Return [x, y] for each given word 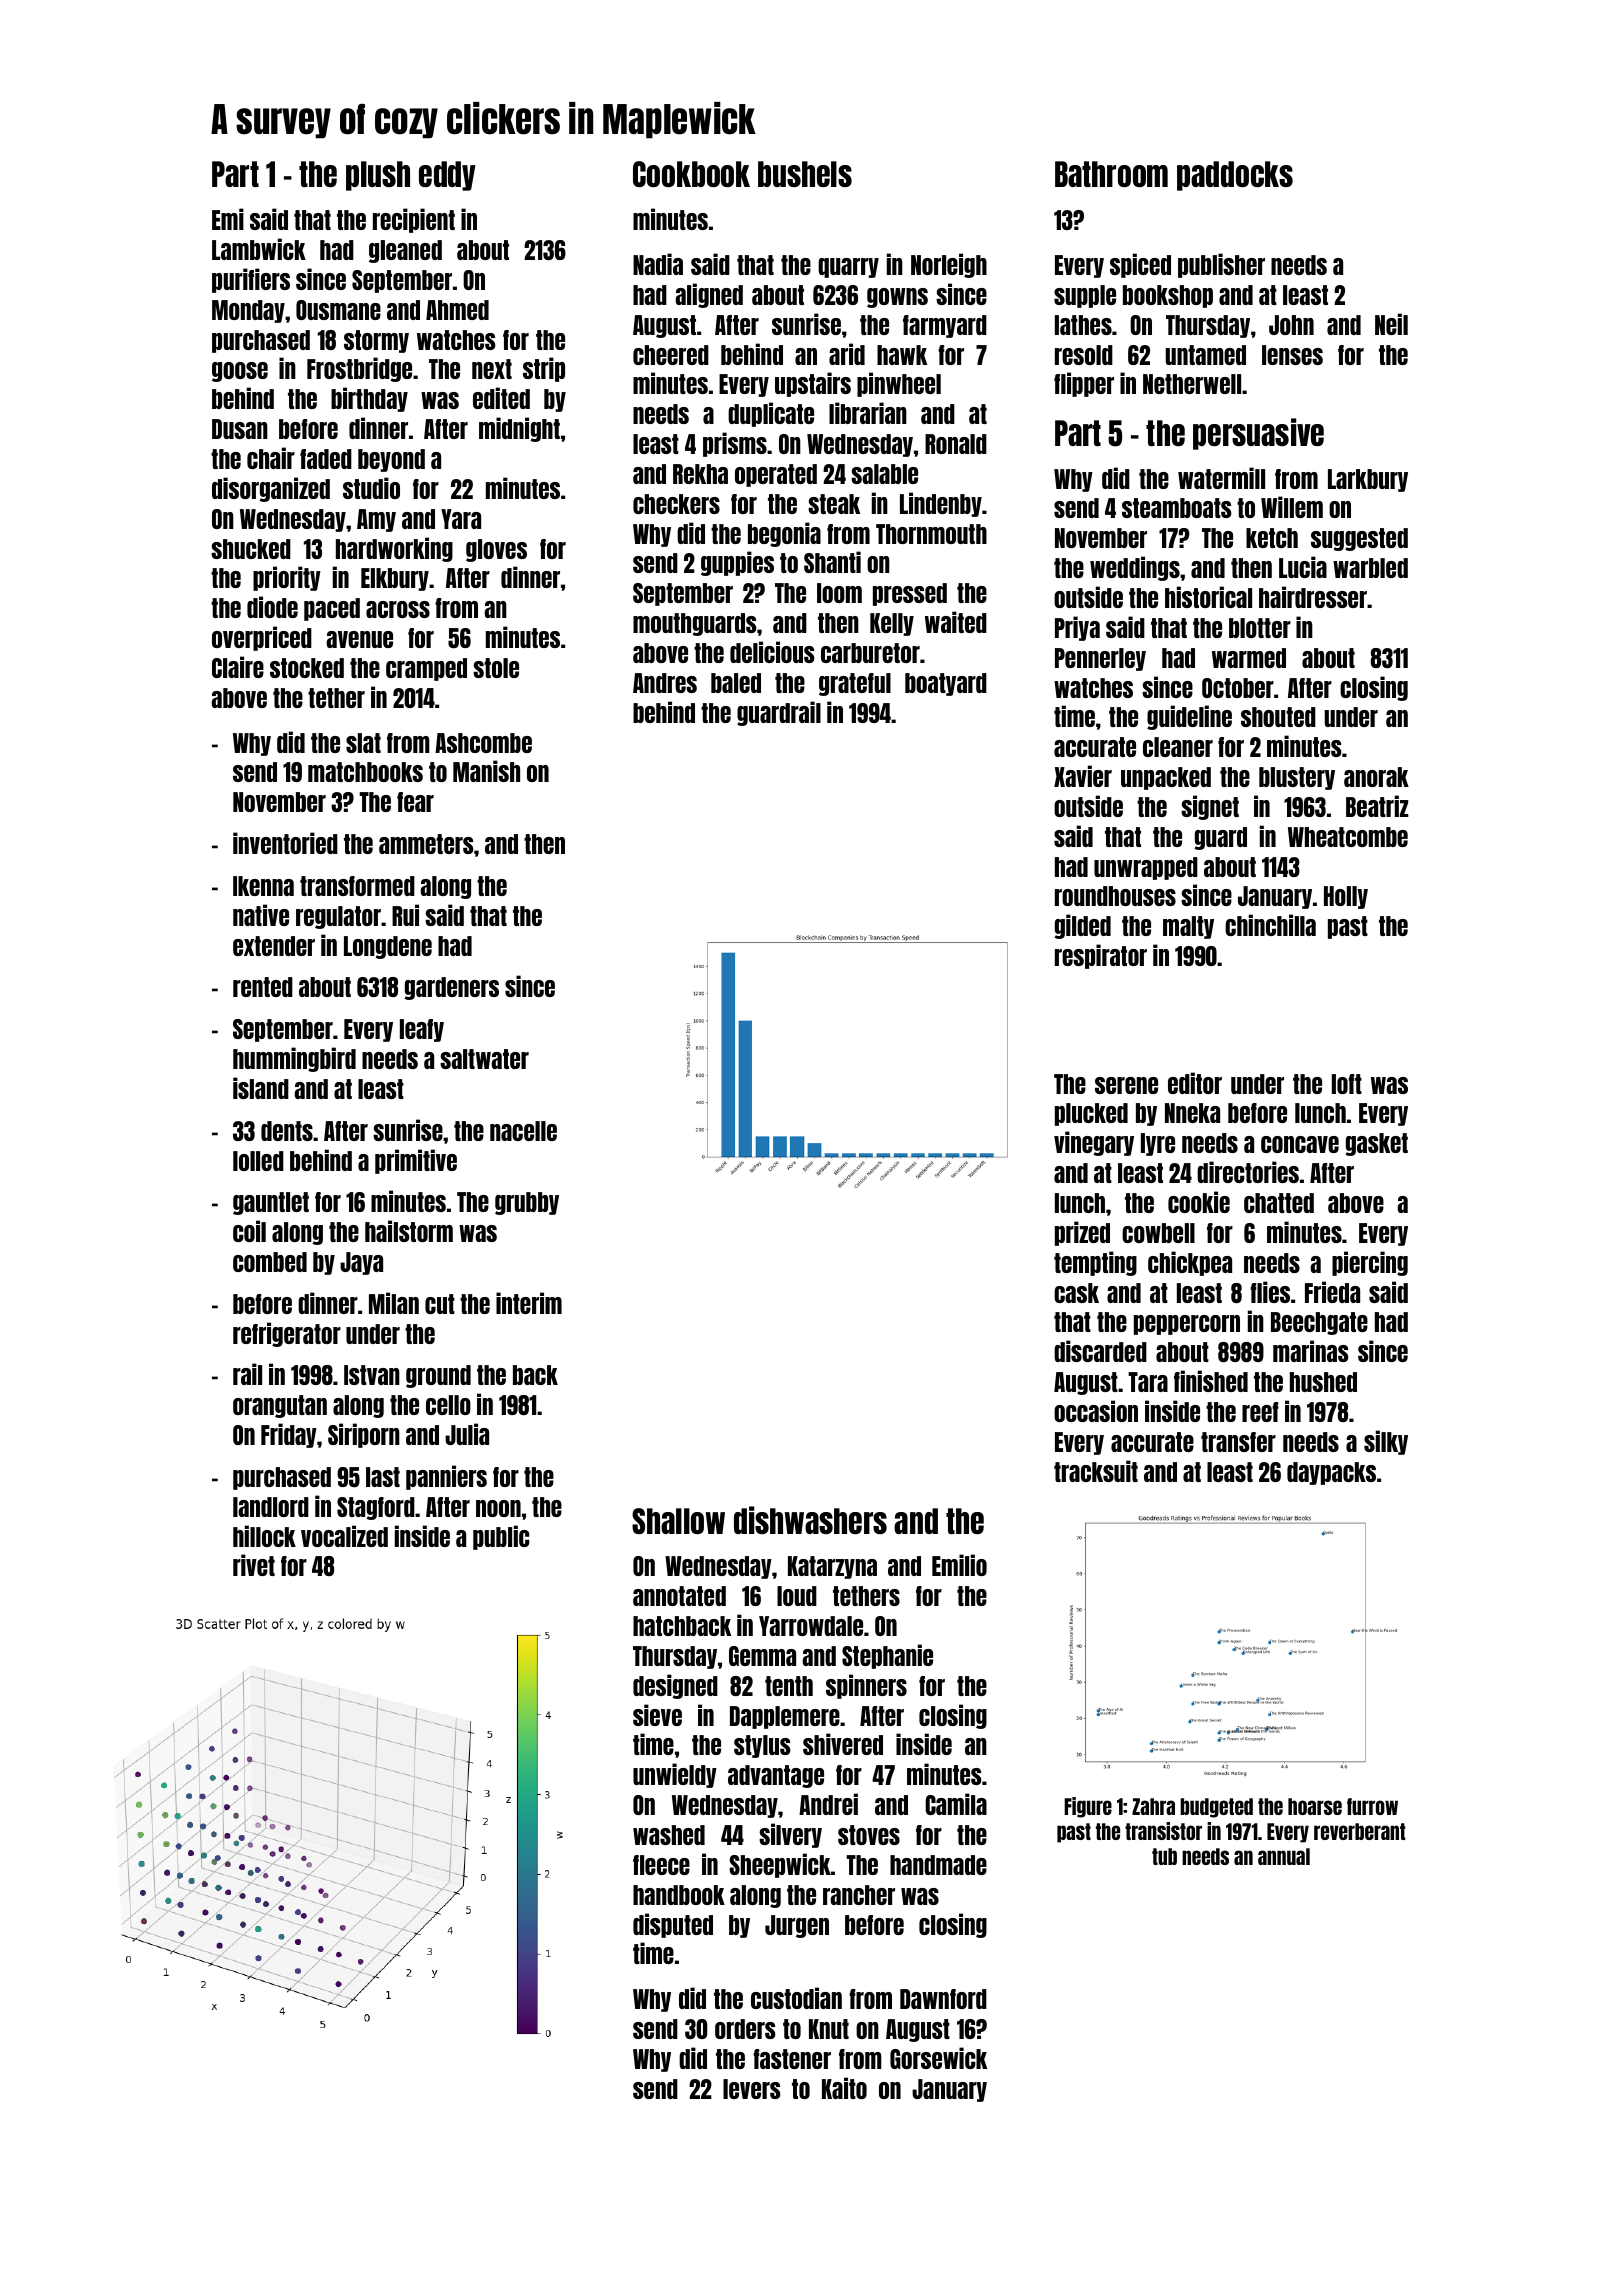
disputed [673, 1925]
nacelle [523, 1131]
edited [501, 398]
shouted [1278, 717]
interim [529, 1303]
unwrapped [1146, 868]
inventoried [285, 843]
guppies [737, 563]
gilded [1082, 926]
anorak [1376, 777]
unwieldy [675, 1775]
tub [1164, 1856]
